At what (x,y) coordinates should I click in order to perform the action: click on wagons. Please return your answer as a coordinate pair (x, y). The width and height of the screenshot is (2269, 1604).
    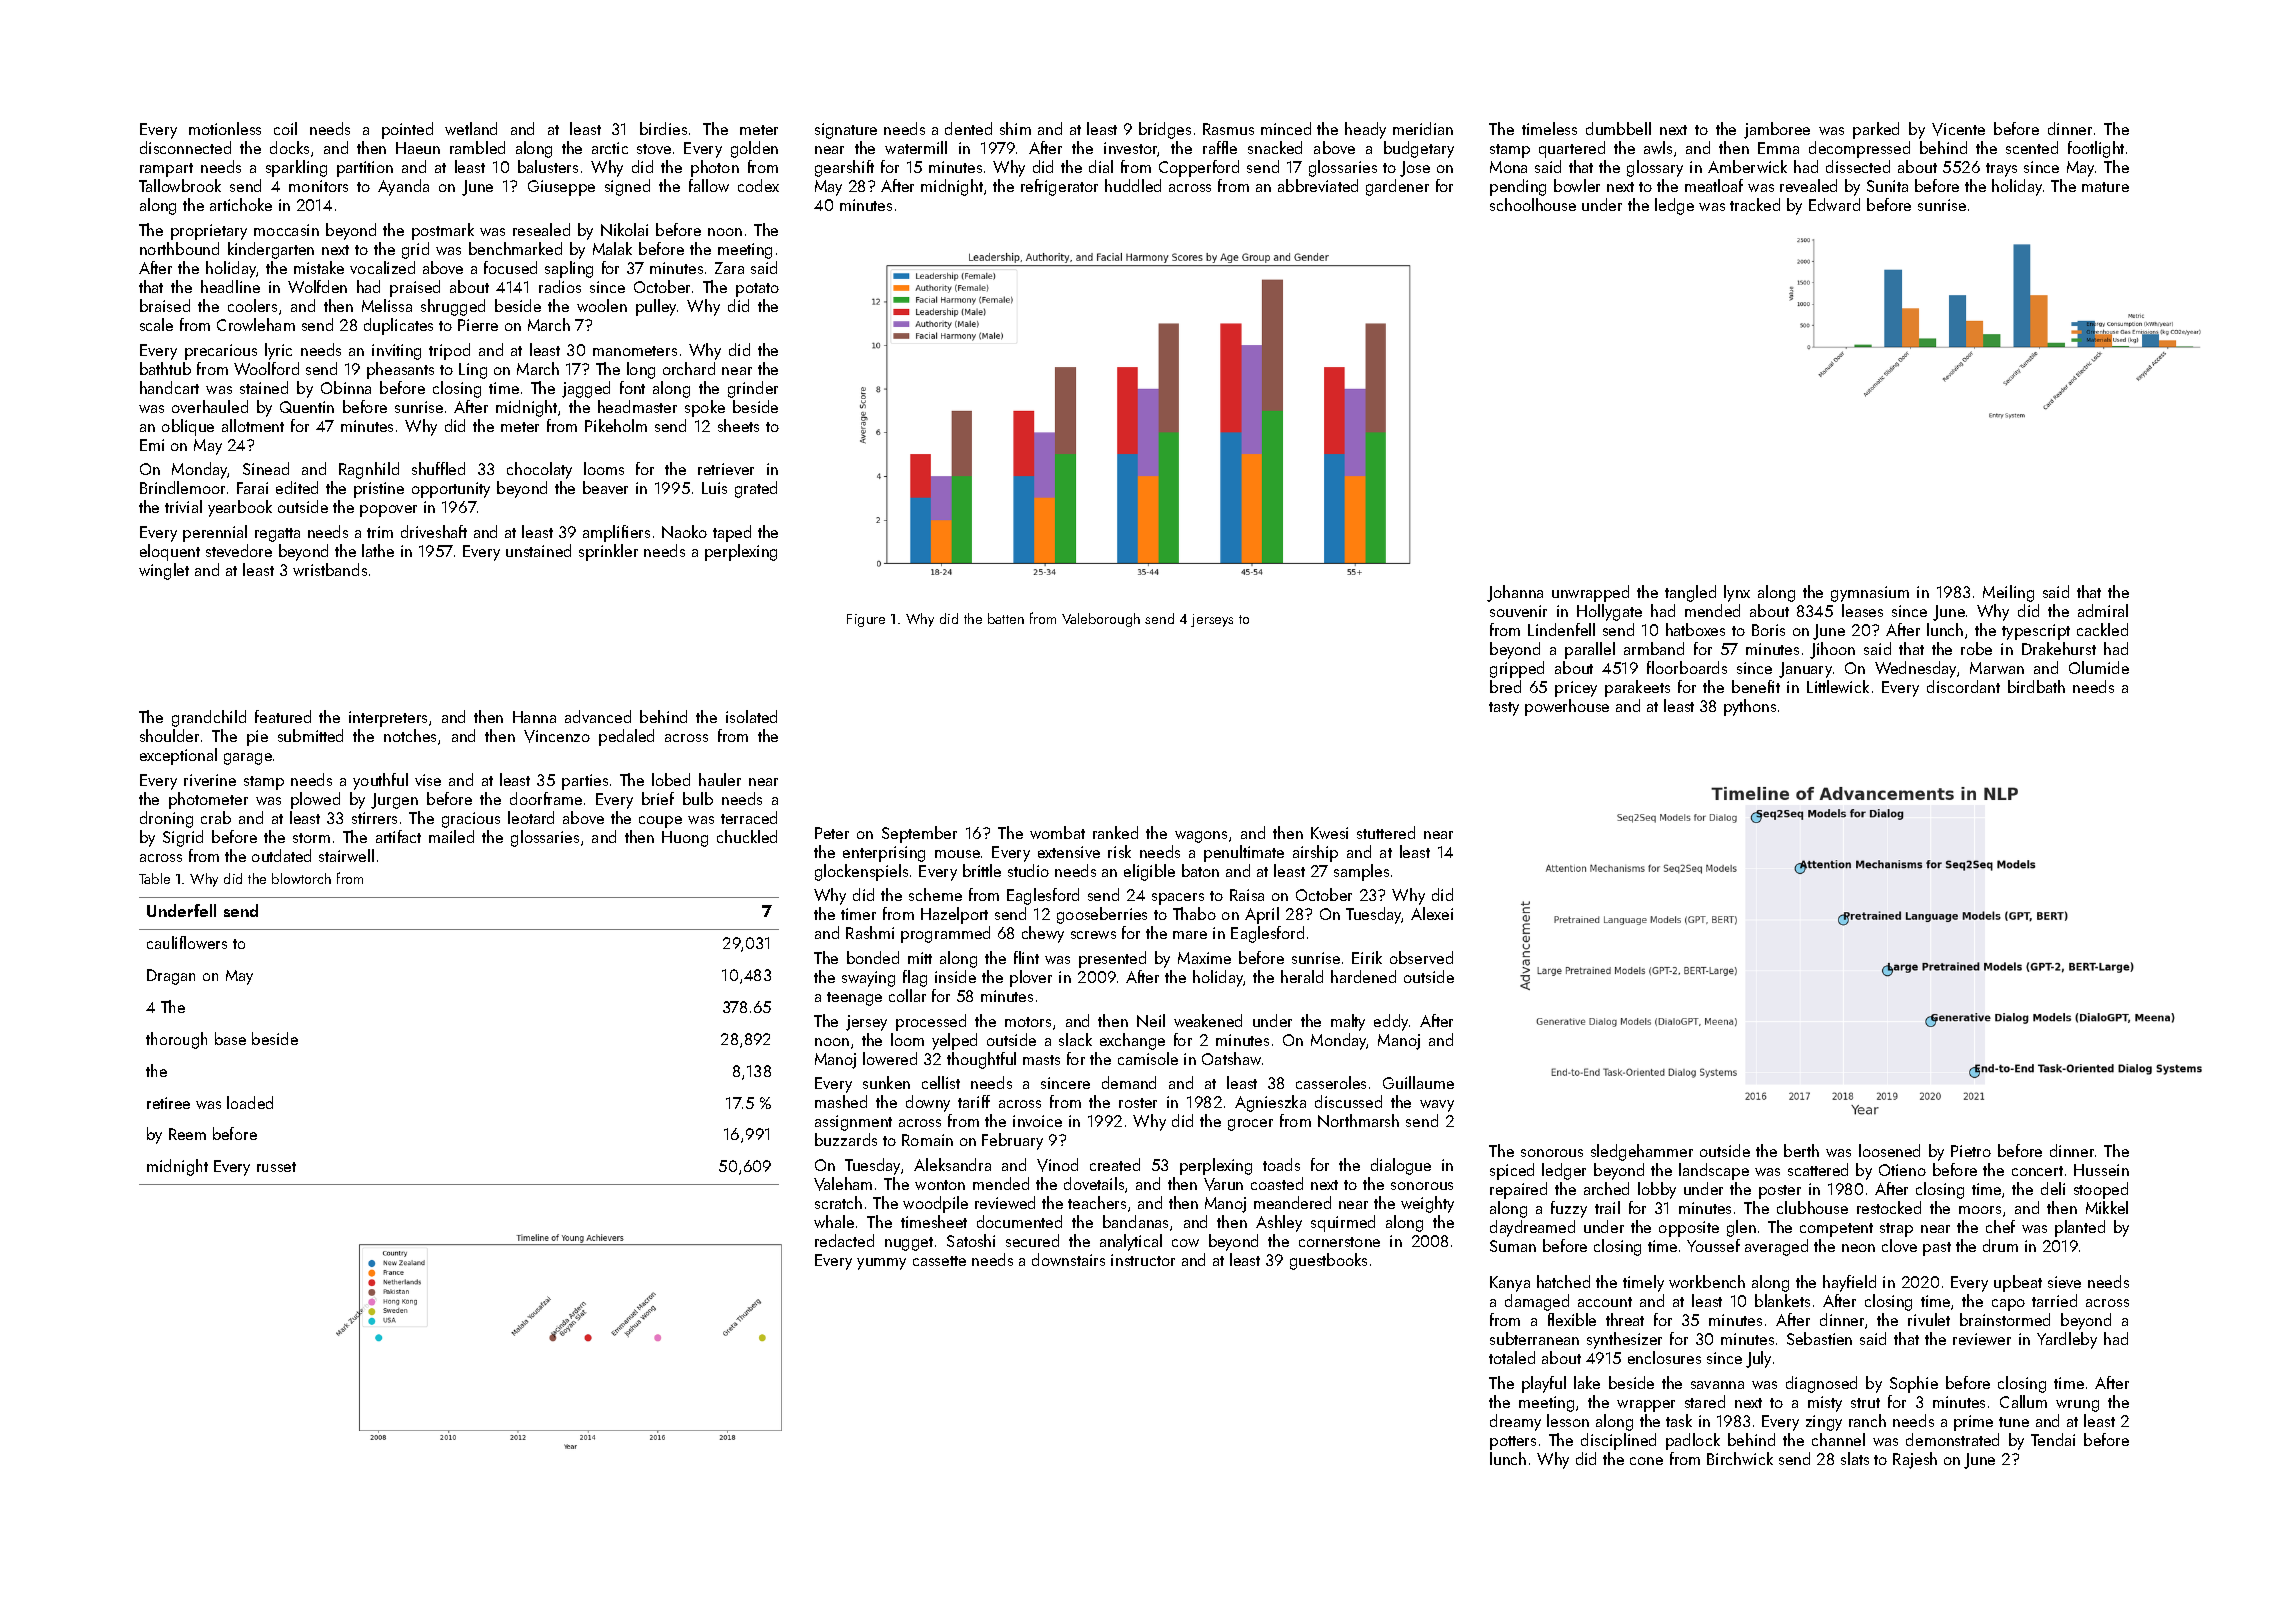
    Looking at the image, I should click on (1201, 837).
